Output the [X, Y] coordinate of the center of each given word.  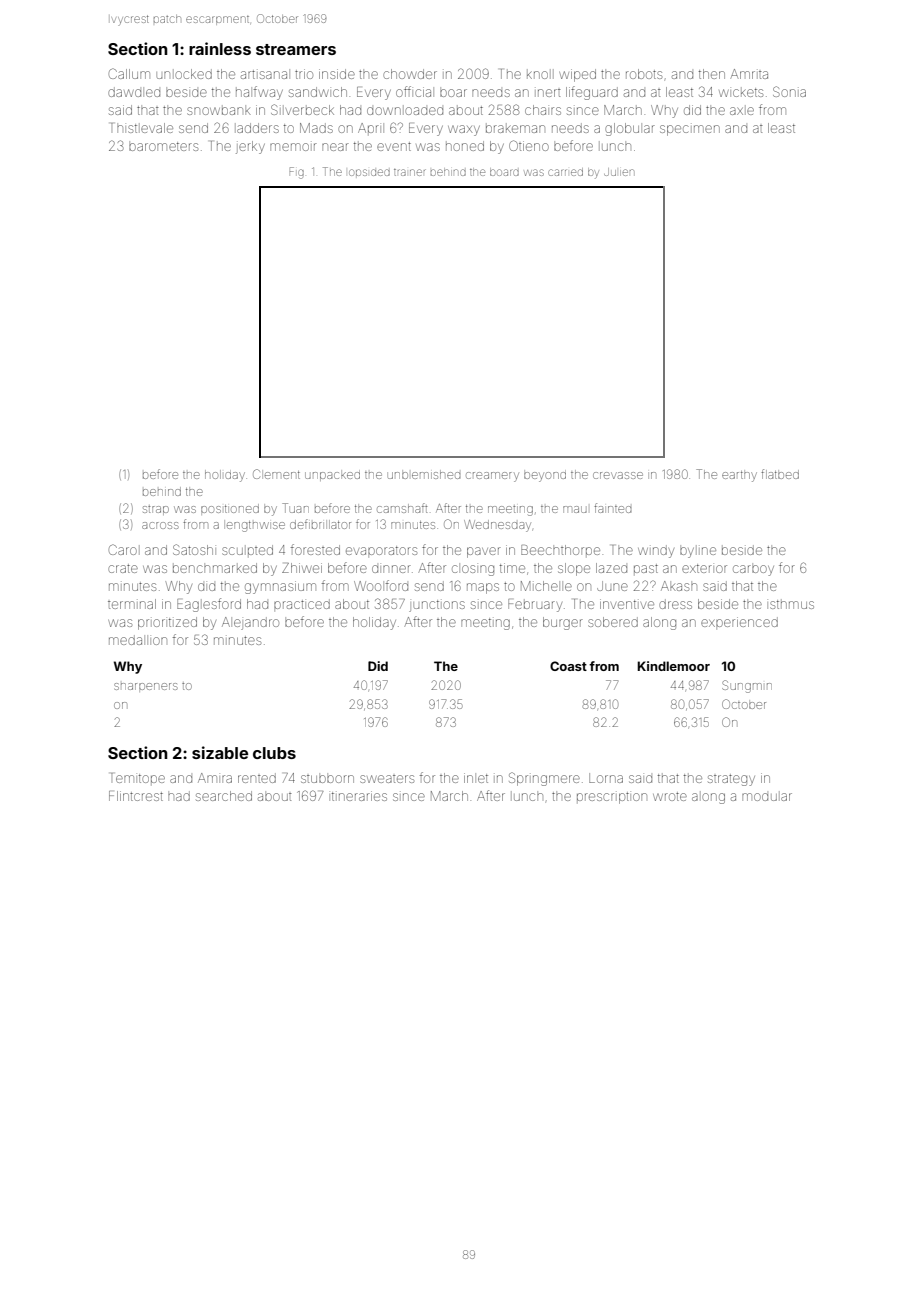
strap [156, 510]
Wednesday [497, 526]
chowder [410, 74]
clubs [274, 753]
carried [565, 172]
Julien [618, 172]
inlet [476, 778]
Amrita [749, 74]
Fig [296, 173]
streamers [296, 49]
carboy [753, 570]
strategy [731, 780]
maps [483, 588]
